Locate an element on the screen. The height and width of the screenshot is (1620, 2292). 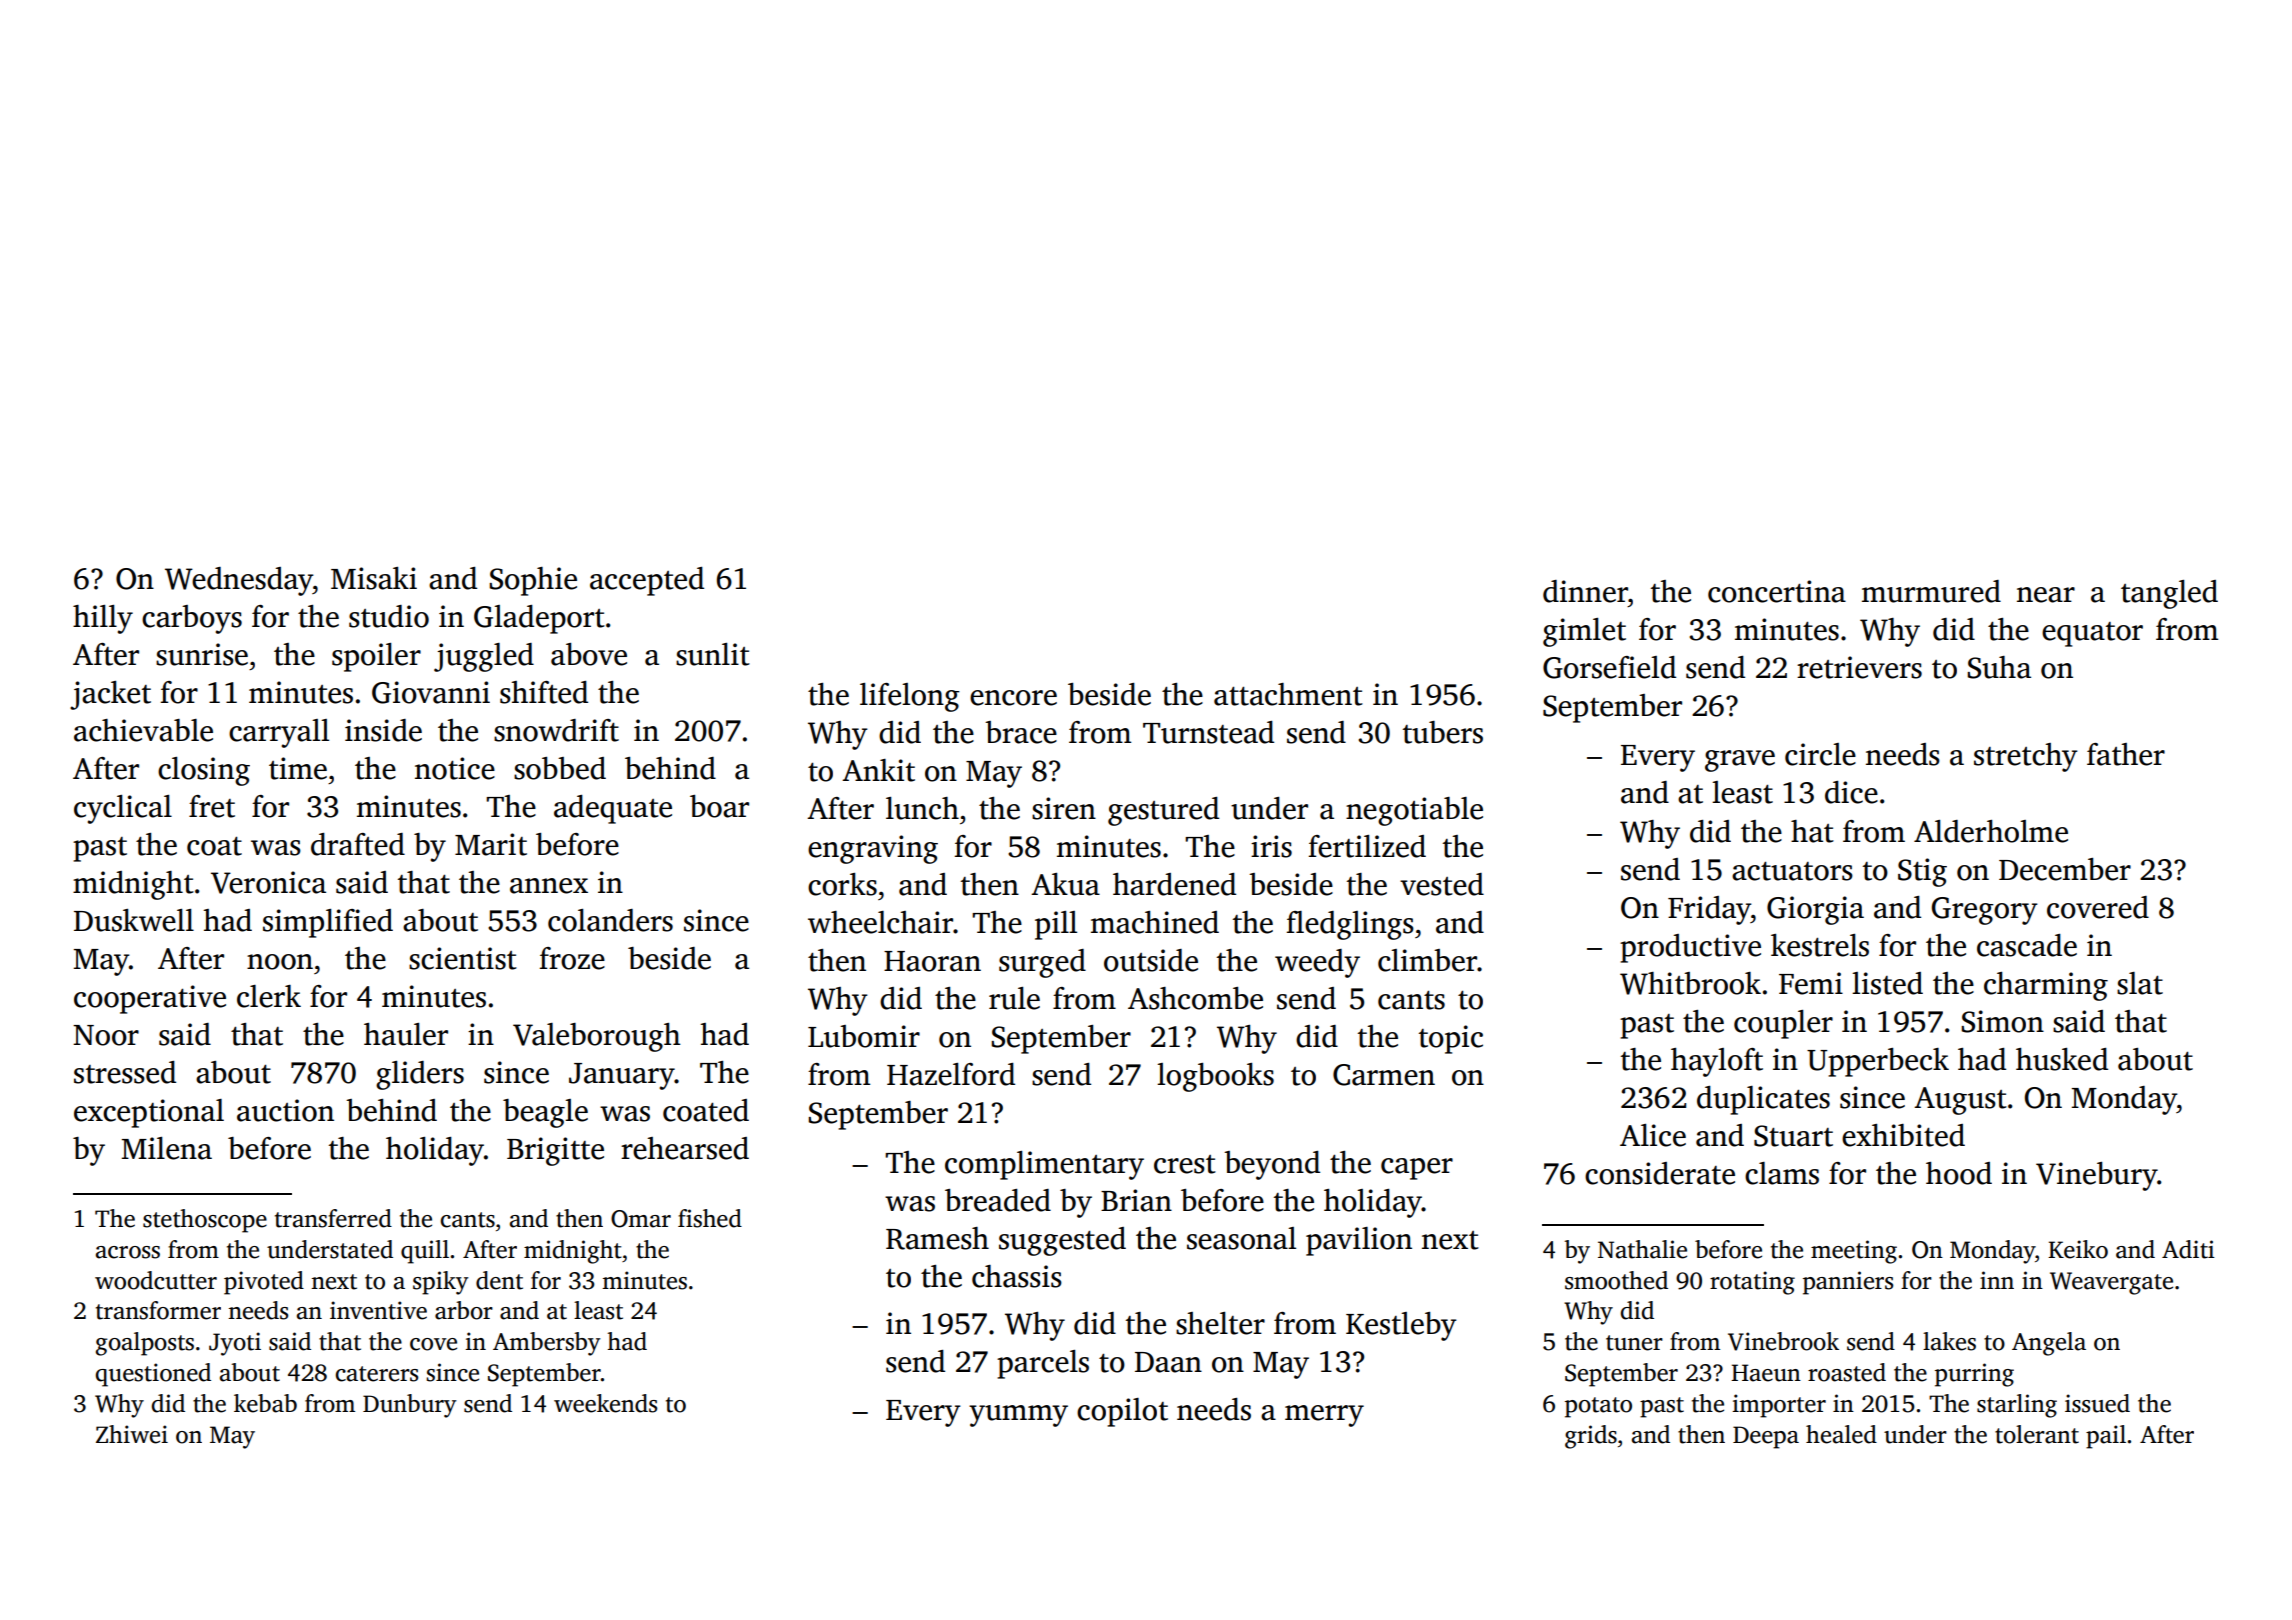
Turnstead is located at coordinates (1208, 732).
